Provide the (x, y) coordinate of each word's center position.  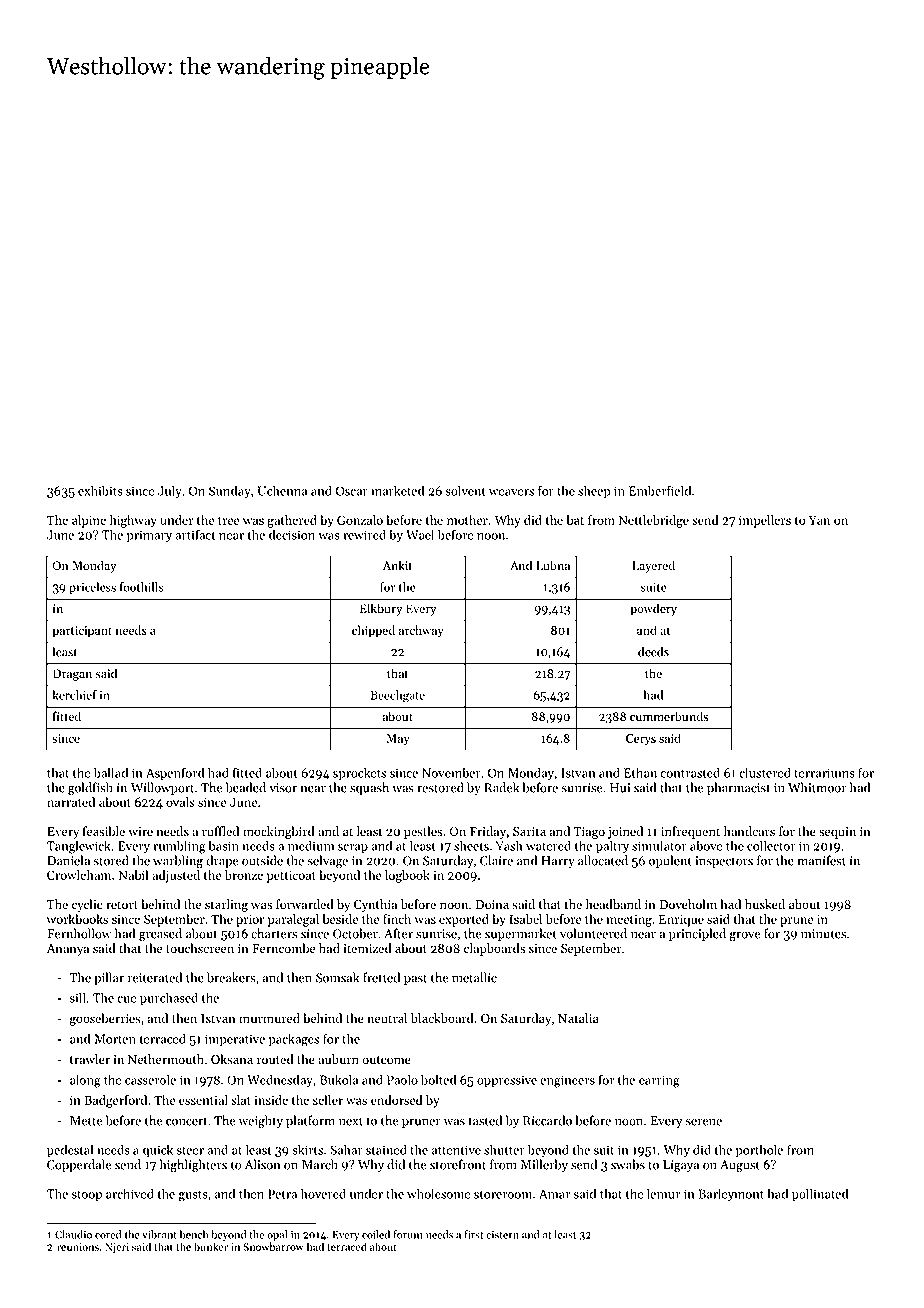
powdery (653, 609)
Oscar (352, 491)
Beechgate (397, 696)
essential (203, 1100)
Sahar (346, 1149)
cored (108, 1234)
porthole (759, 1151)
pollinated (820, 1195)
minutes (823, 934)
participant (82, 632)
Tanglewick (79, 847)
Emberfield (660, 490)
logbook (407, 876)
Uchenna (282, 490)
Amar (554, 1194)
